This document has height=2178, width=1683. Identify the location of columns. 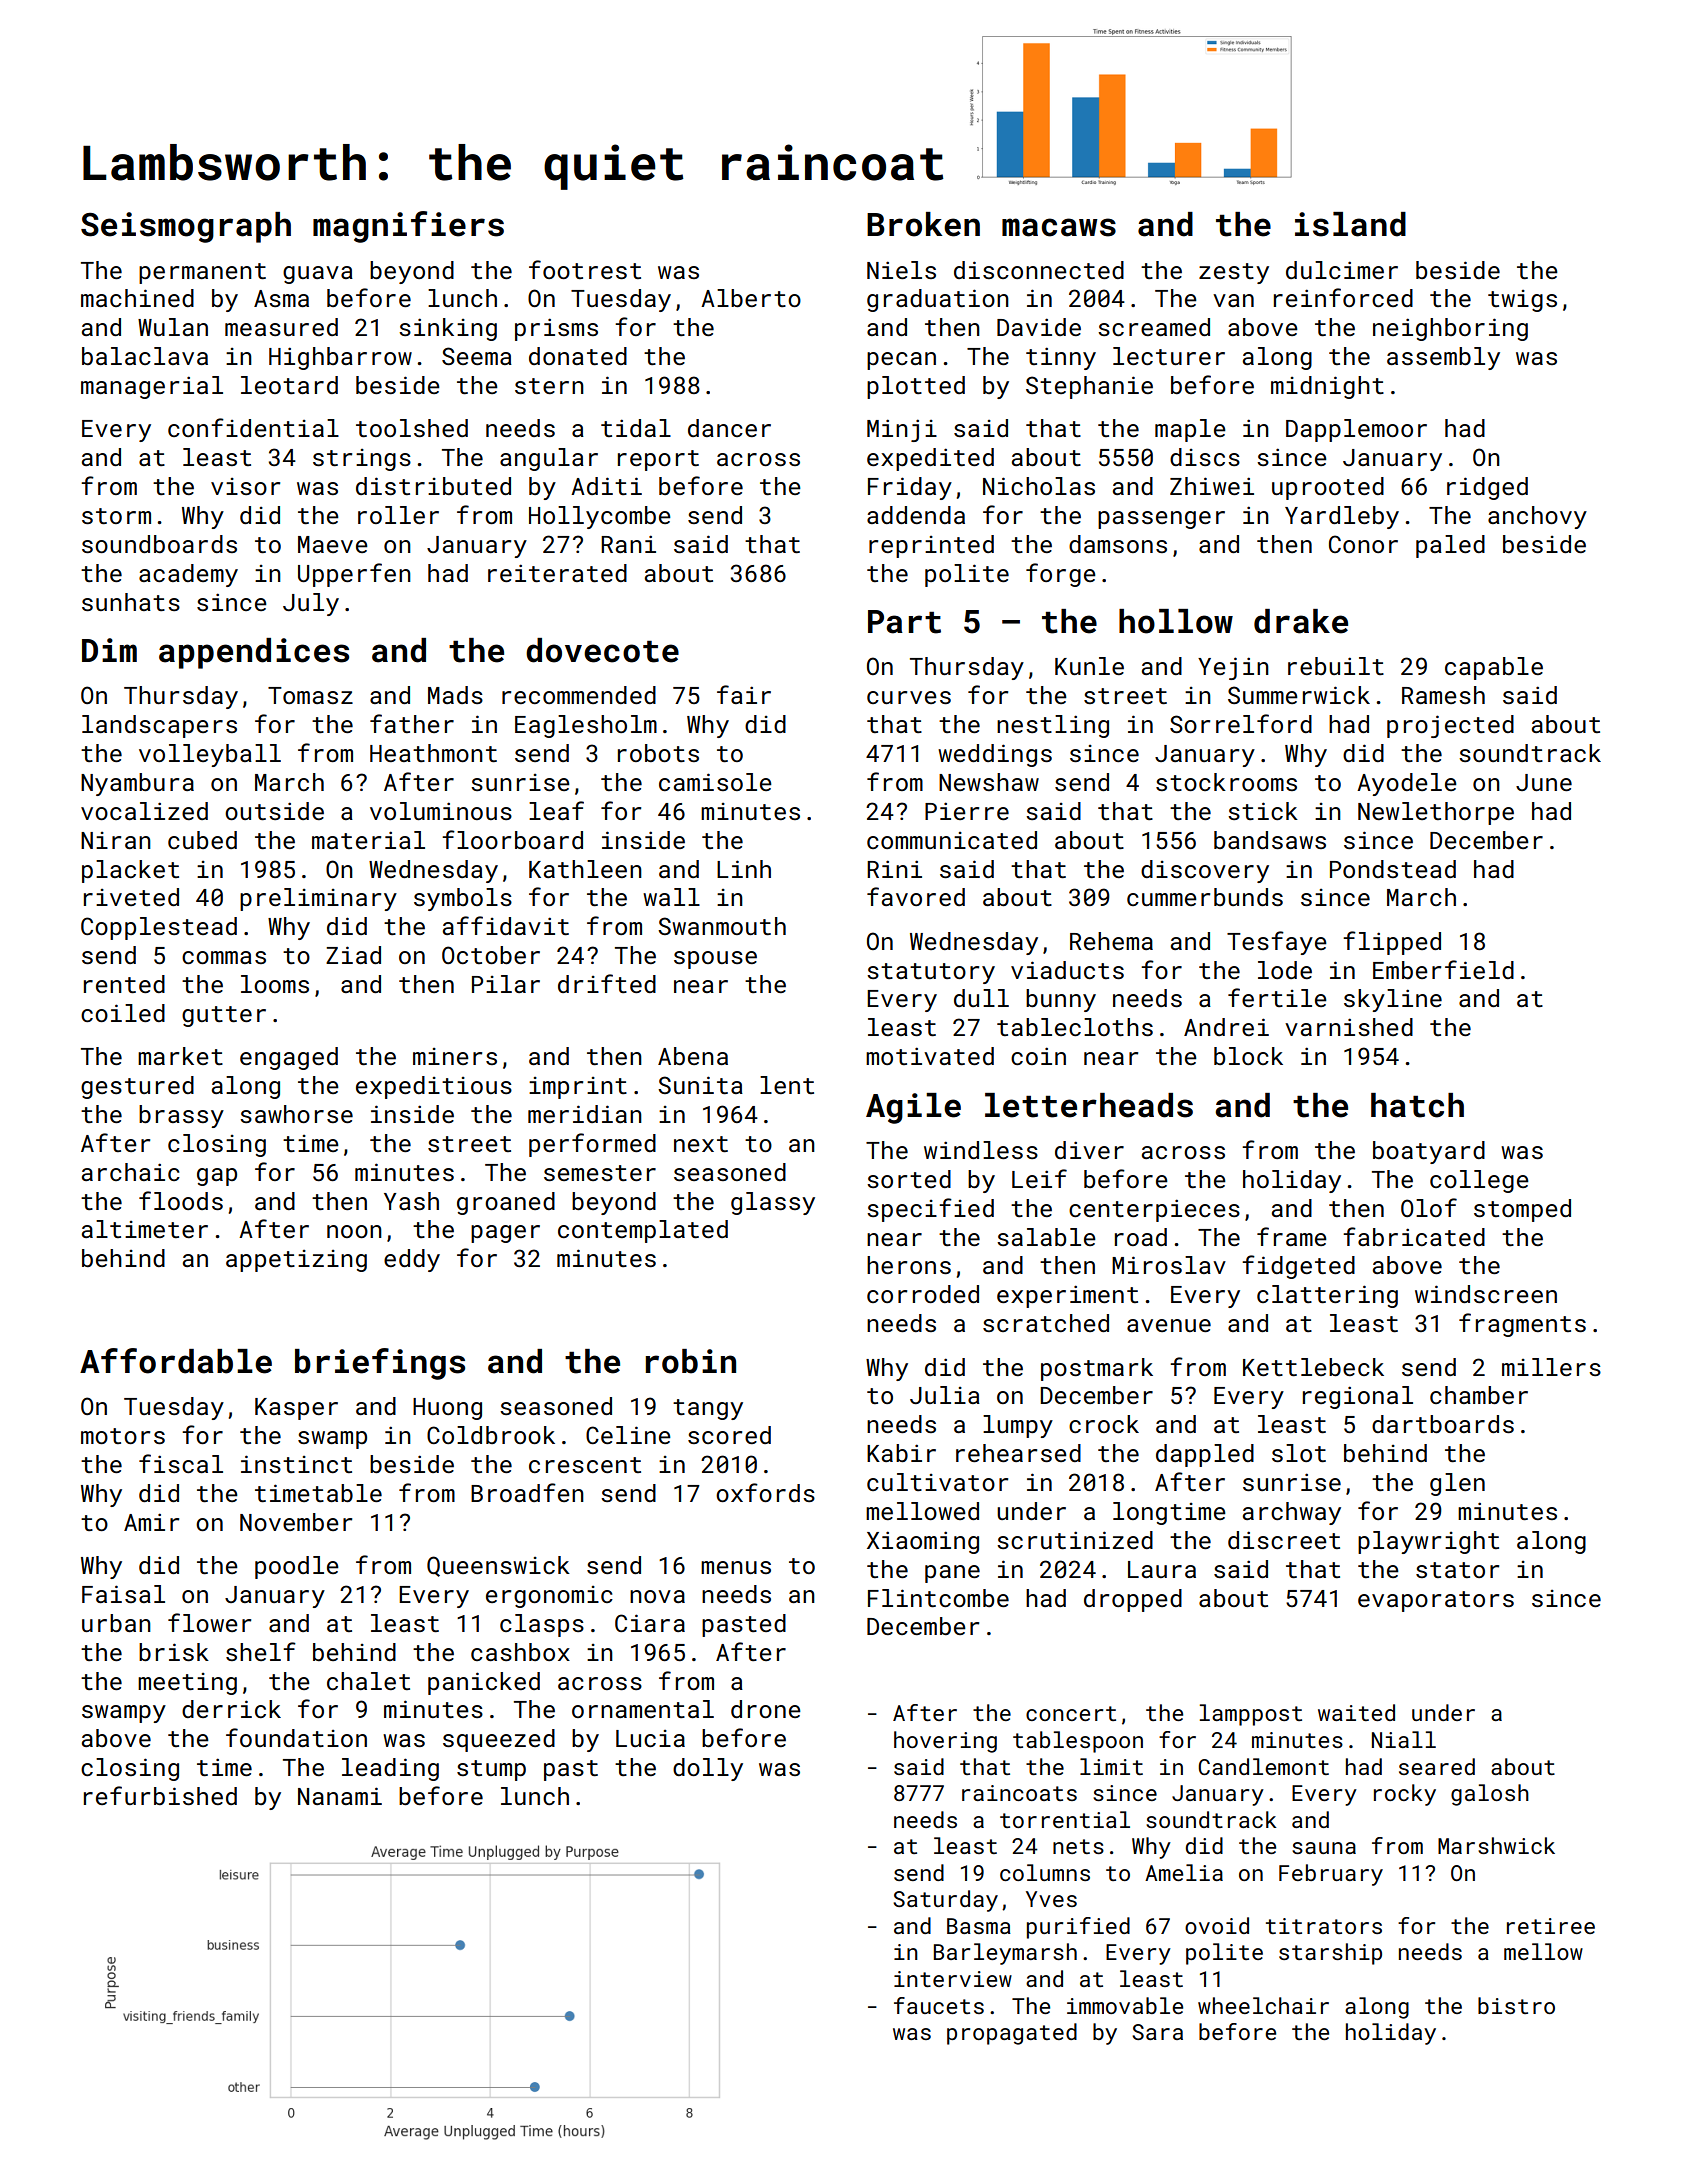
(1045, 1872).
